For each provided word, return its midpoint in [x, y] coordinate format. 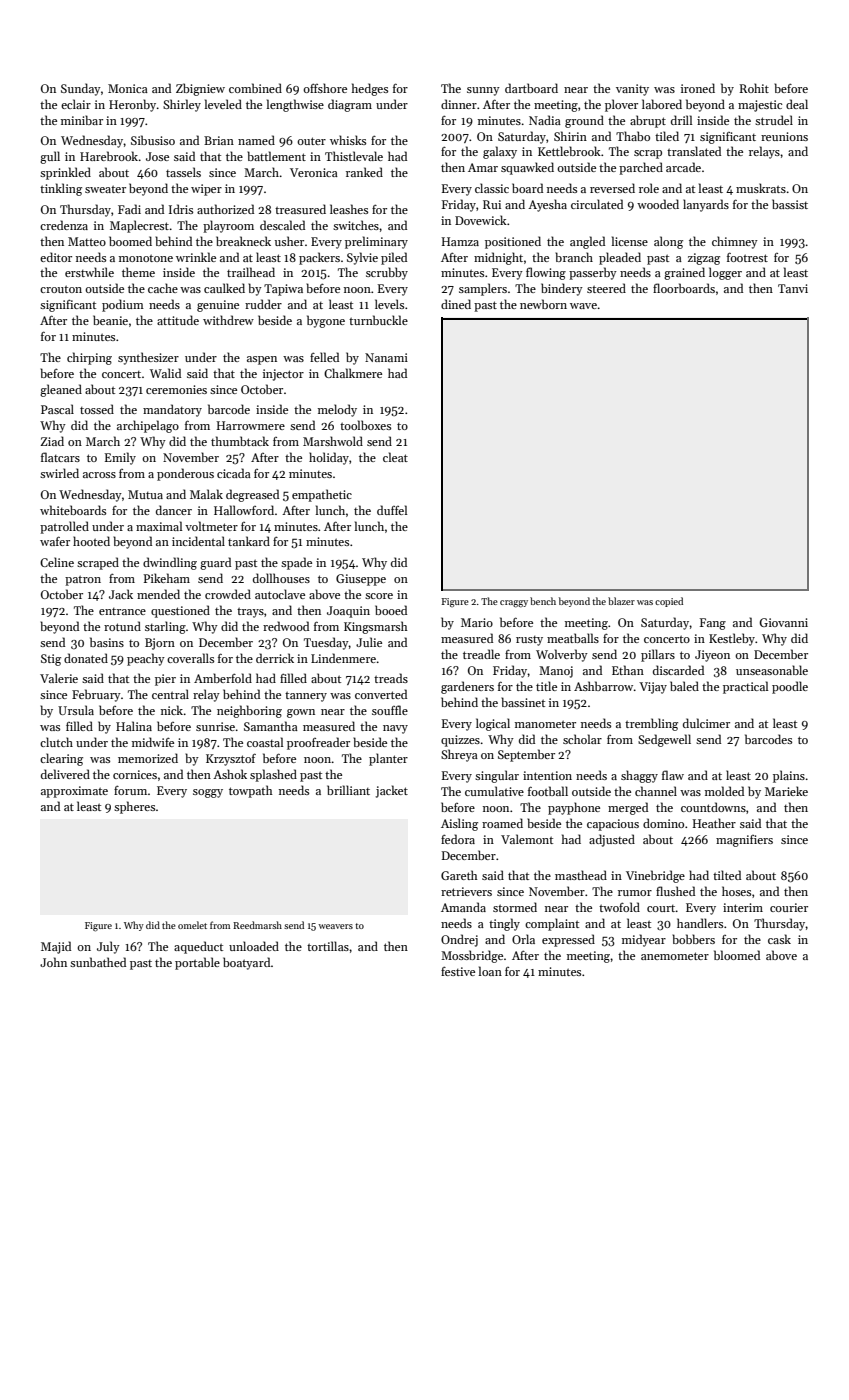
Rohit [754, 88]
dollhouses [281, 578]
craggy [514, 604]
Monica [128, 88]
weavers [335, 926]
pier [165, 680]
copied [669, 602]
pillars [658, 655]
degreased [252, 495]
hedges [370, 89]
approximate [74, 792]
